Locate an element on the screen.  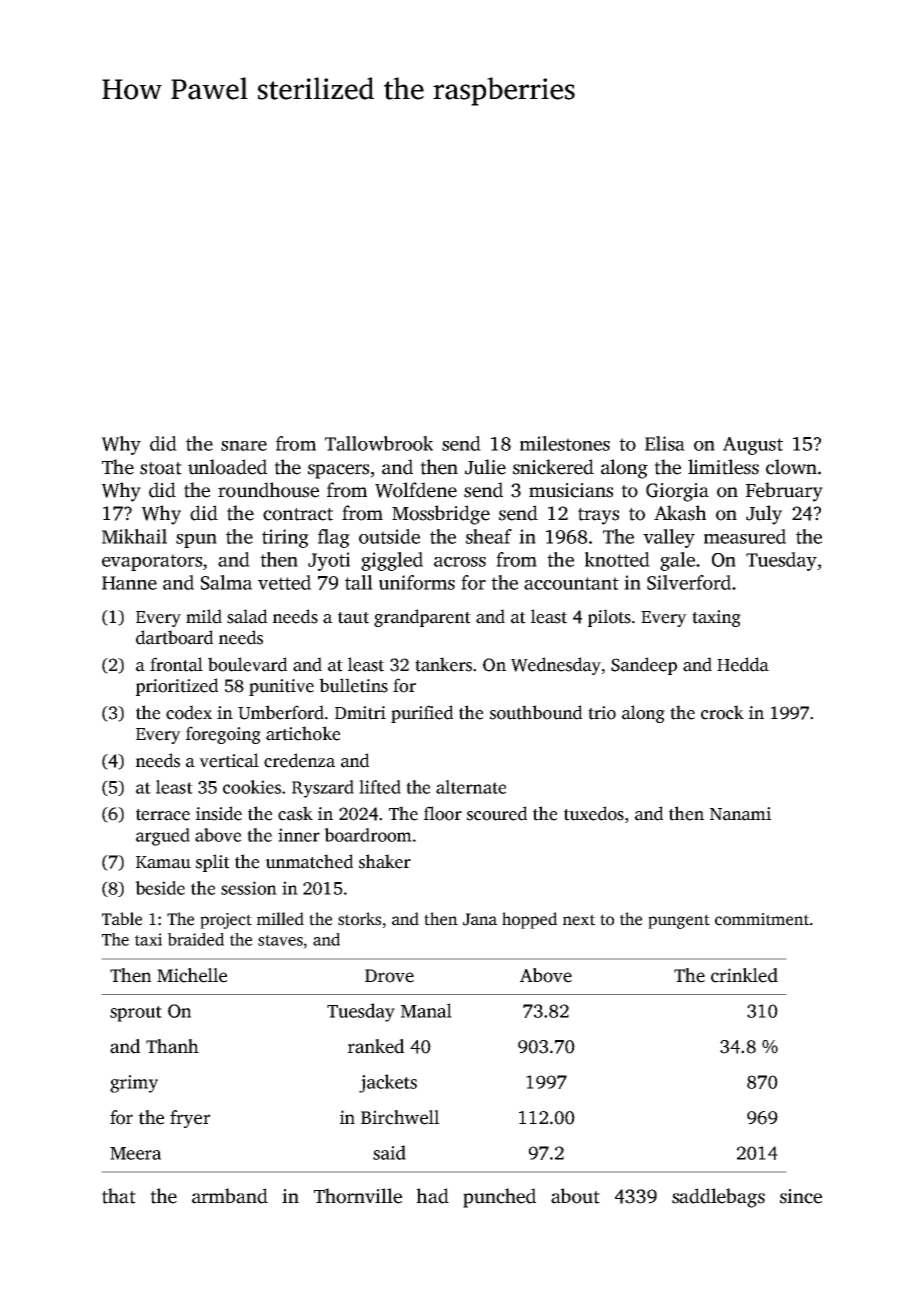
that is located at coordinates (119, 1196).
